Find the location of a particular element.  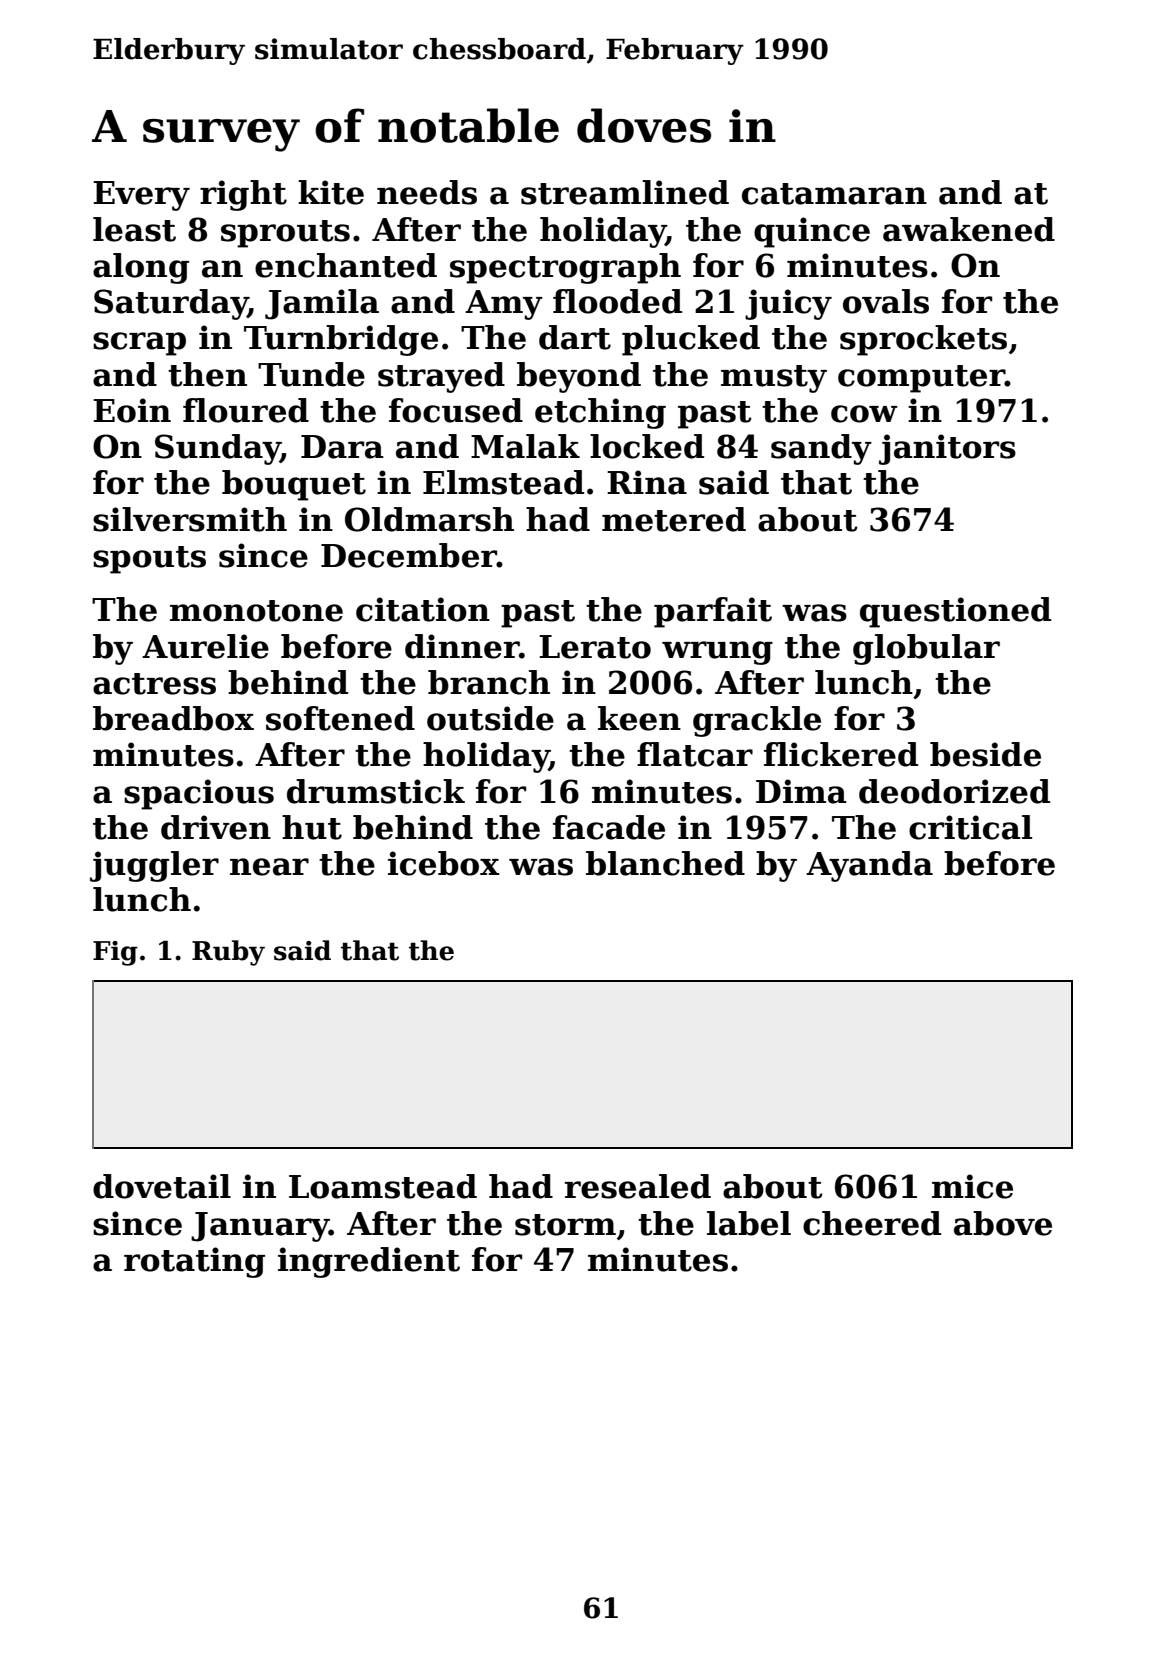

dart is located at coordinates (575, 337).
